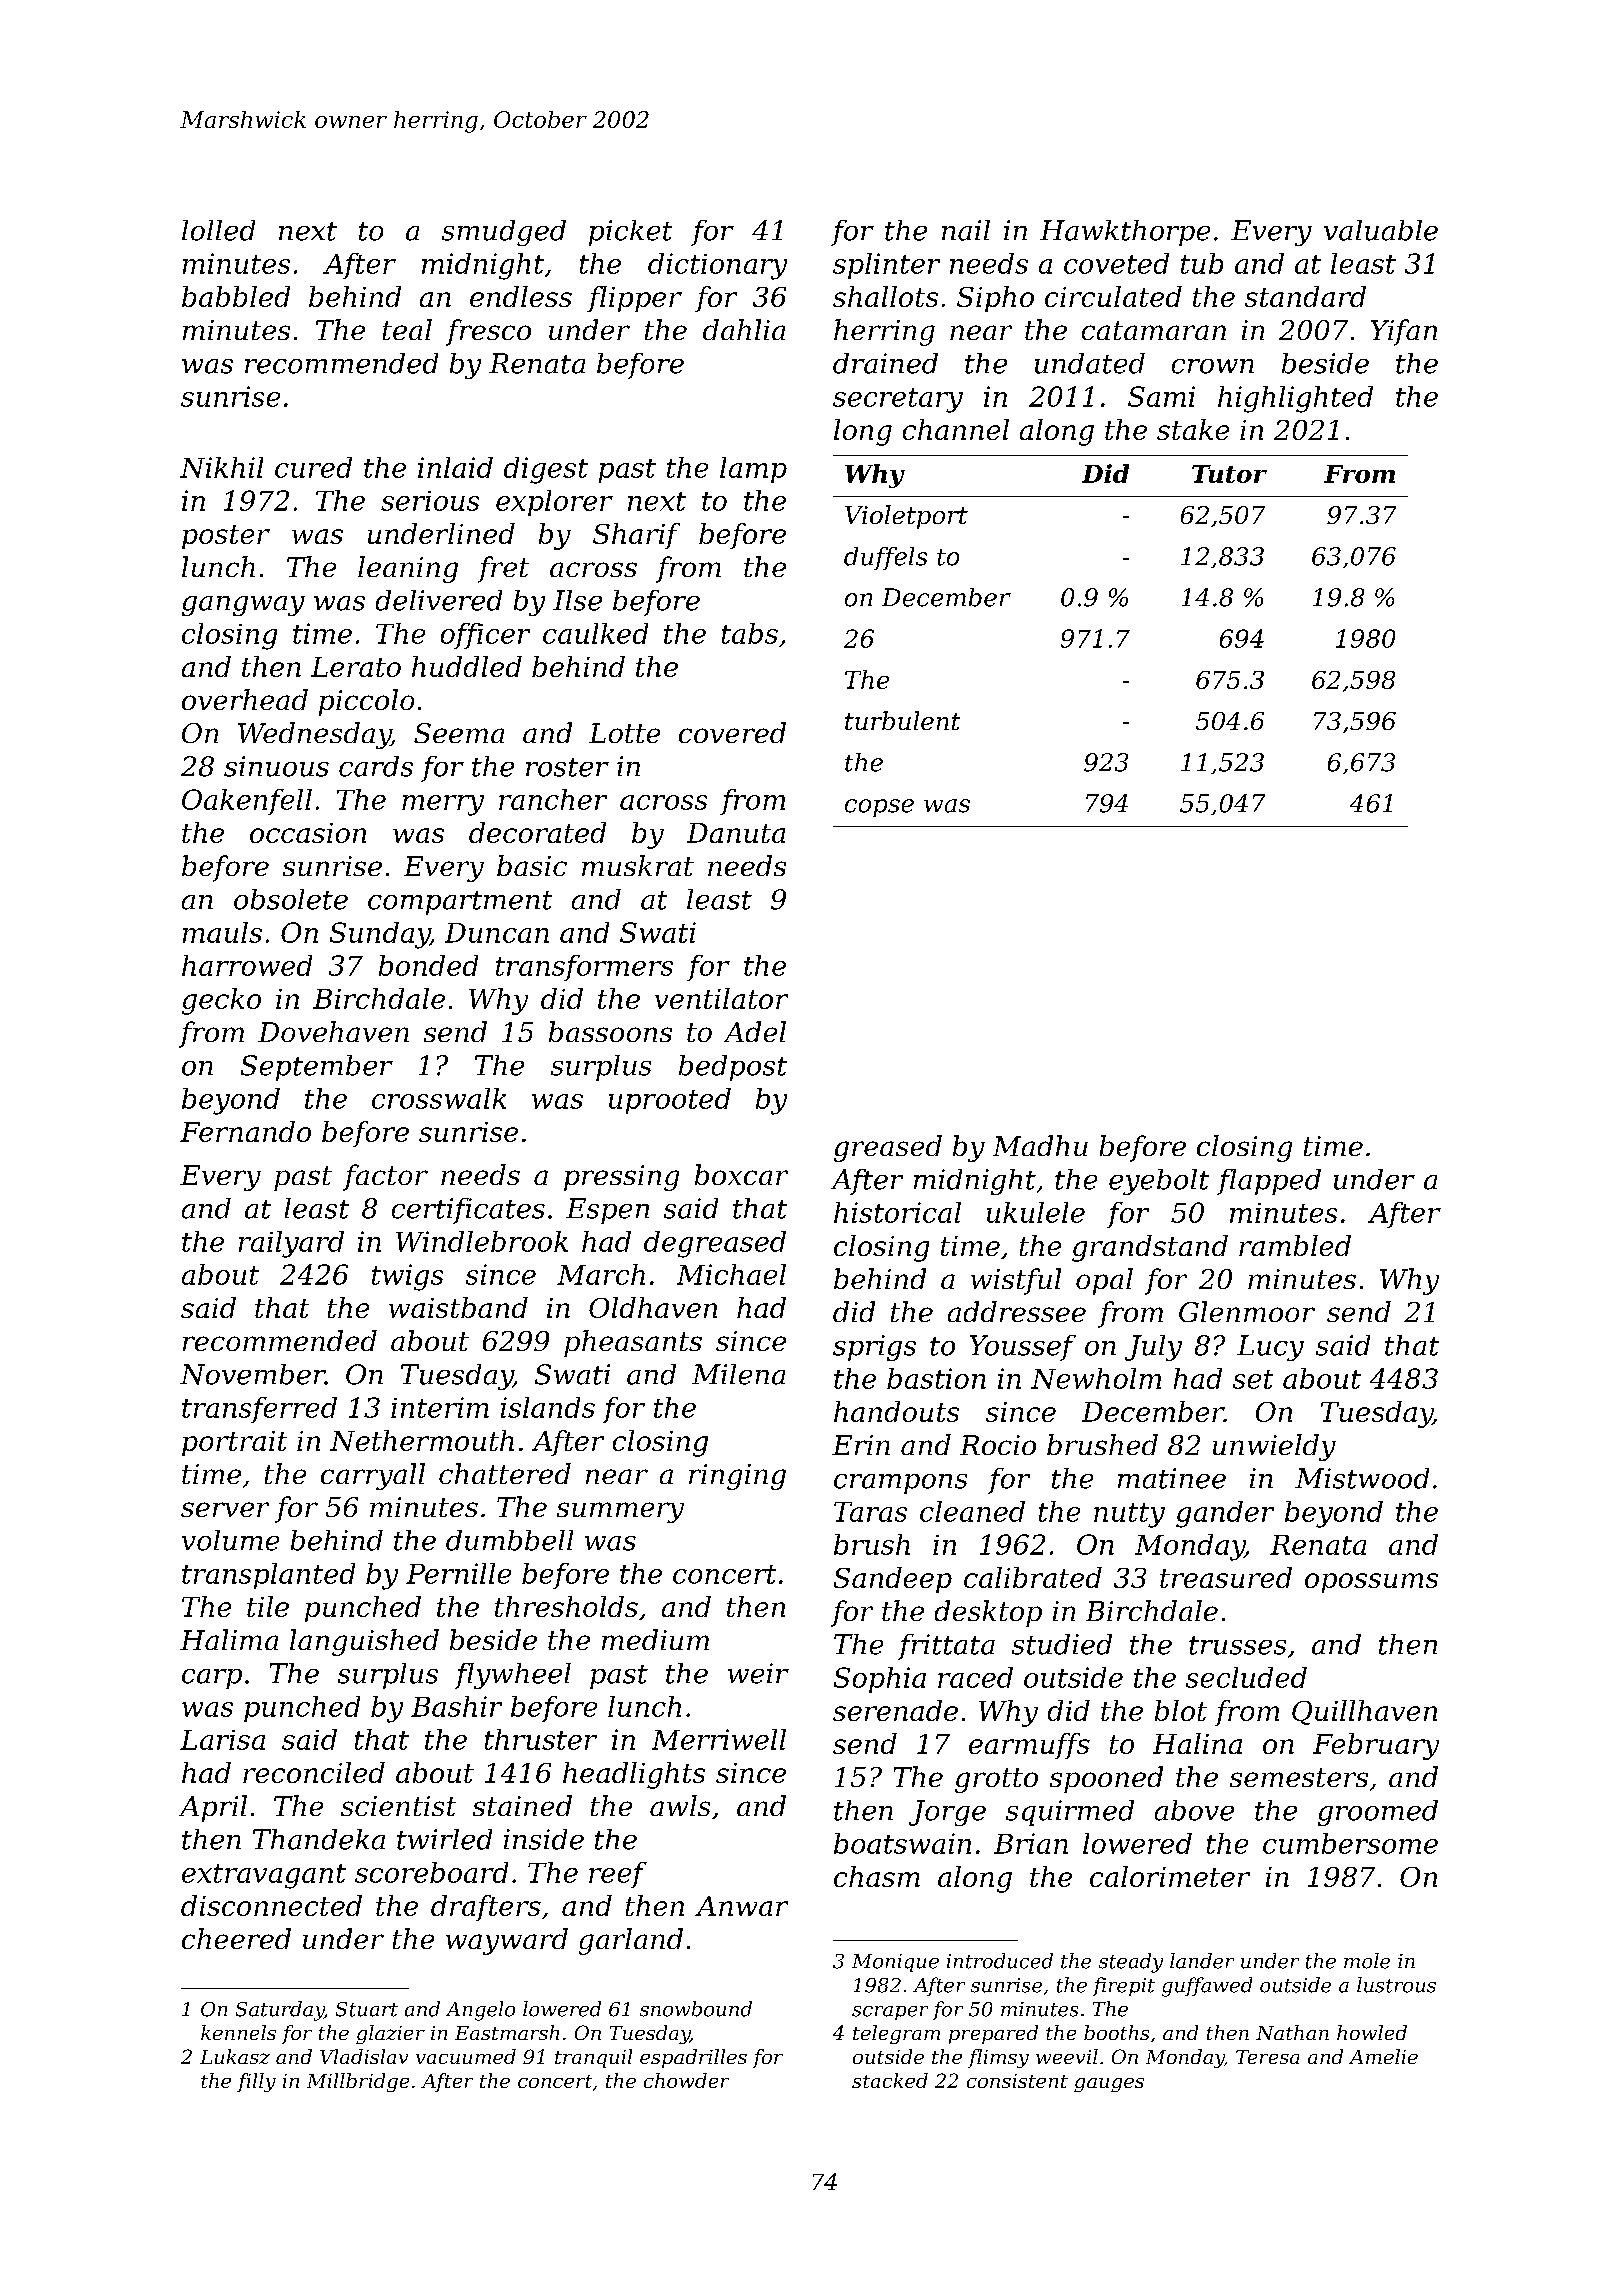  Describe the element at coordinates (1378, 1813) in the screenshot. I see `groomed` at that location.
